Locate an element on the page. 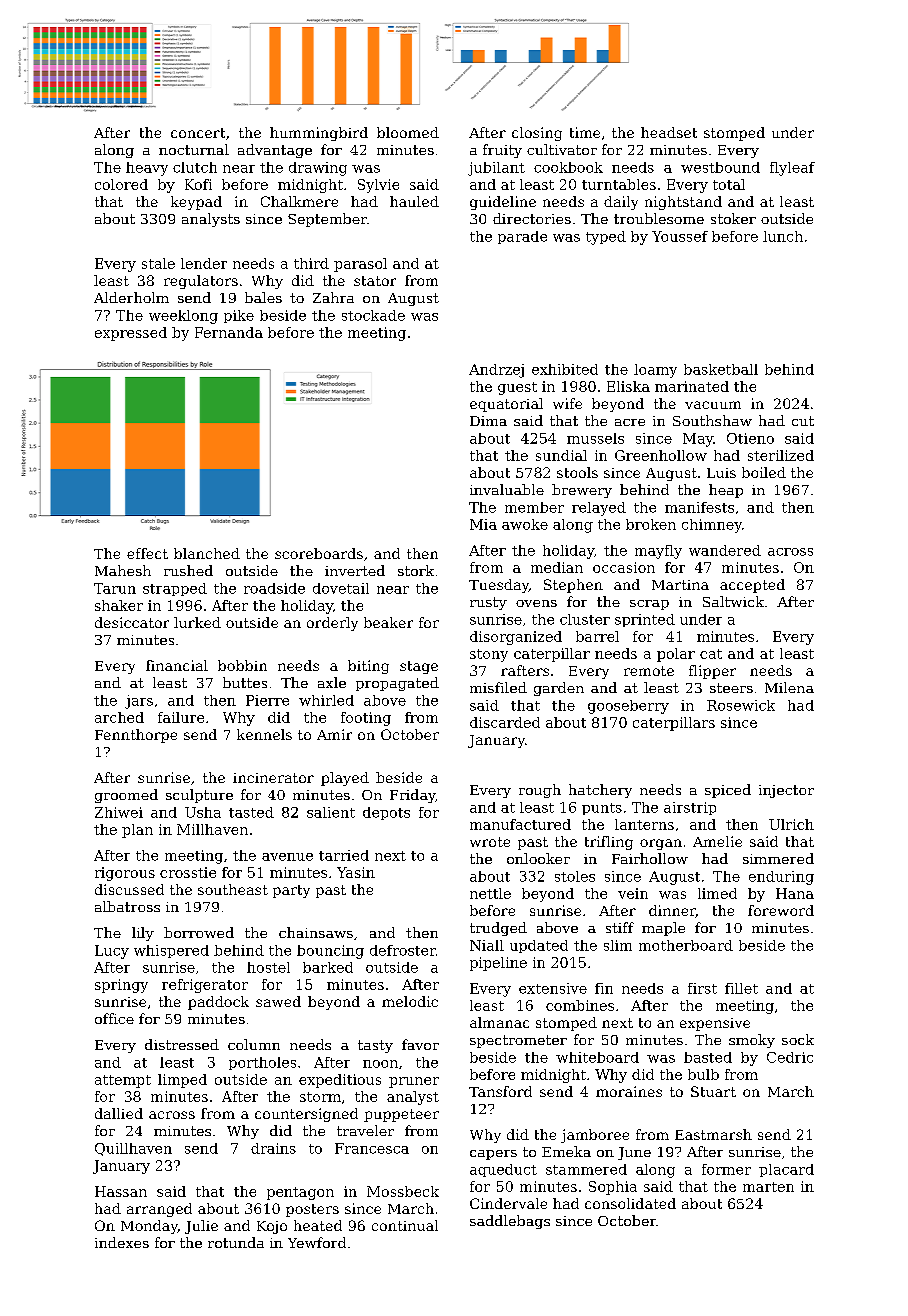  Millhaven is located at coordinates (212, 829).
